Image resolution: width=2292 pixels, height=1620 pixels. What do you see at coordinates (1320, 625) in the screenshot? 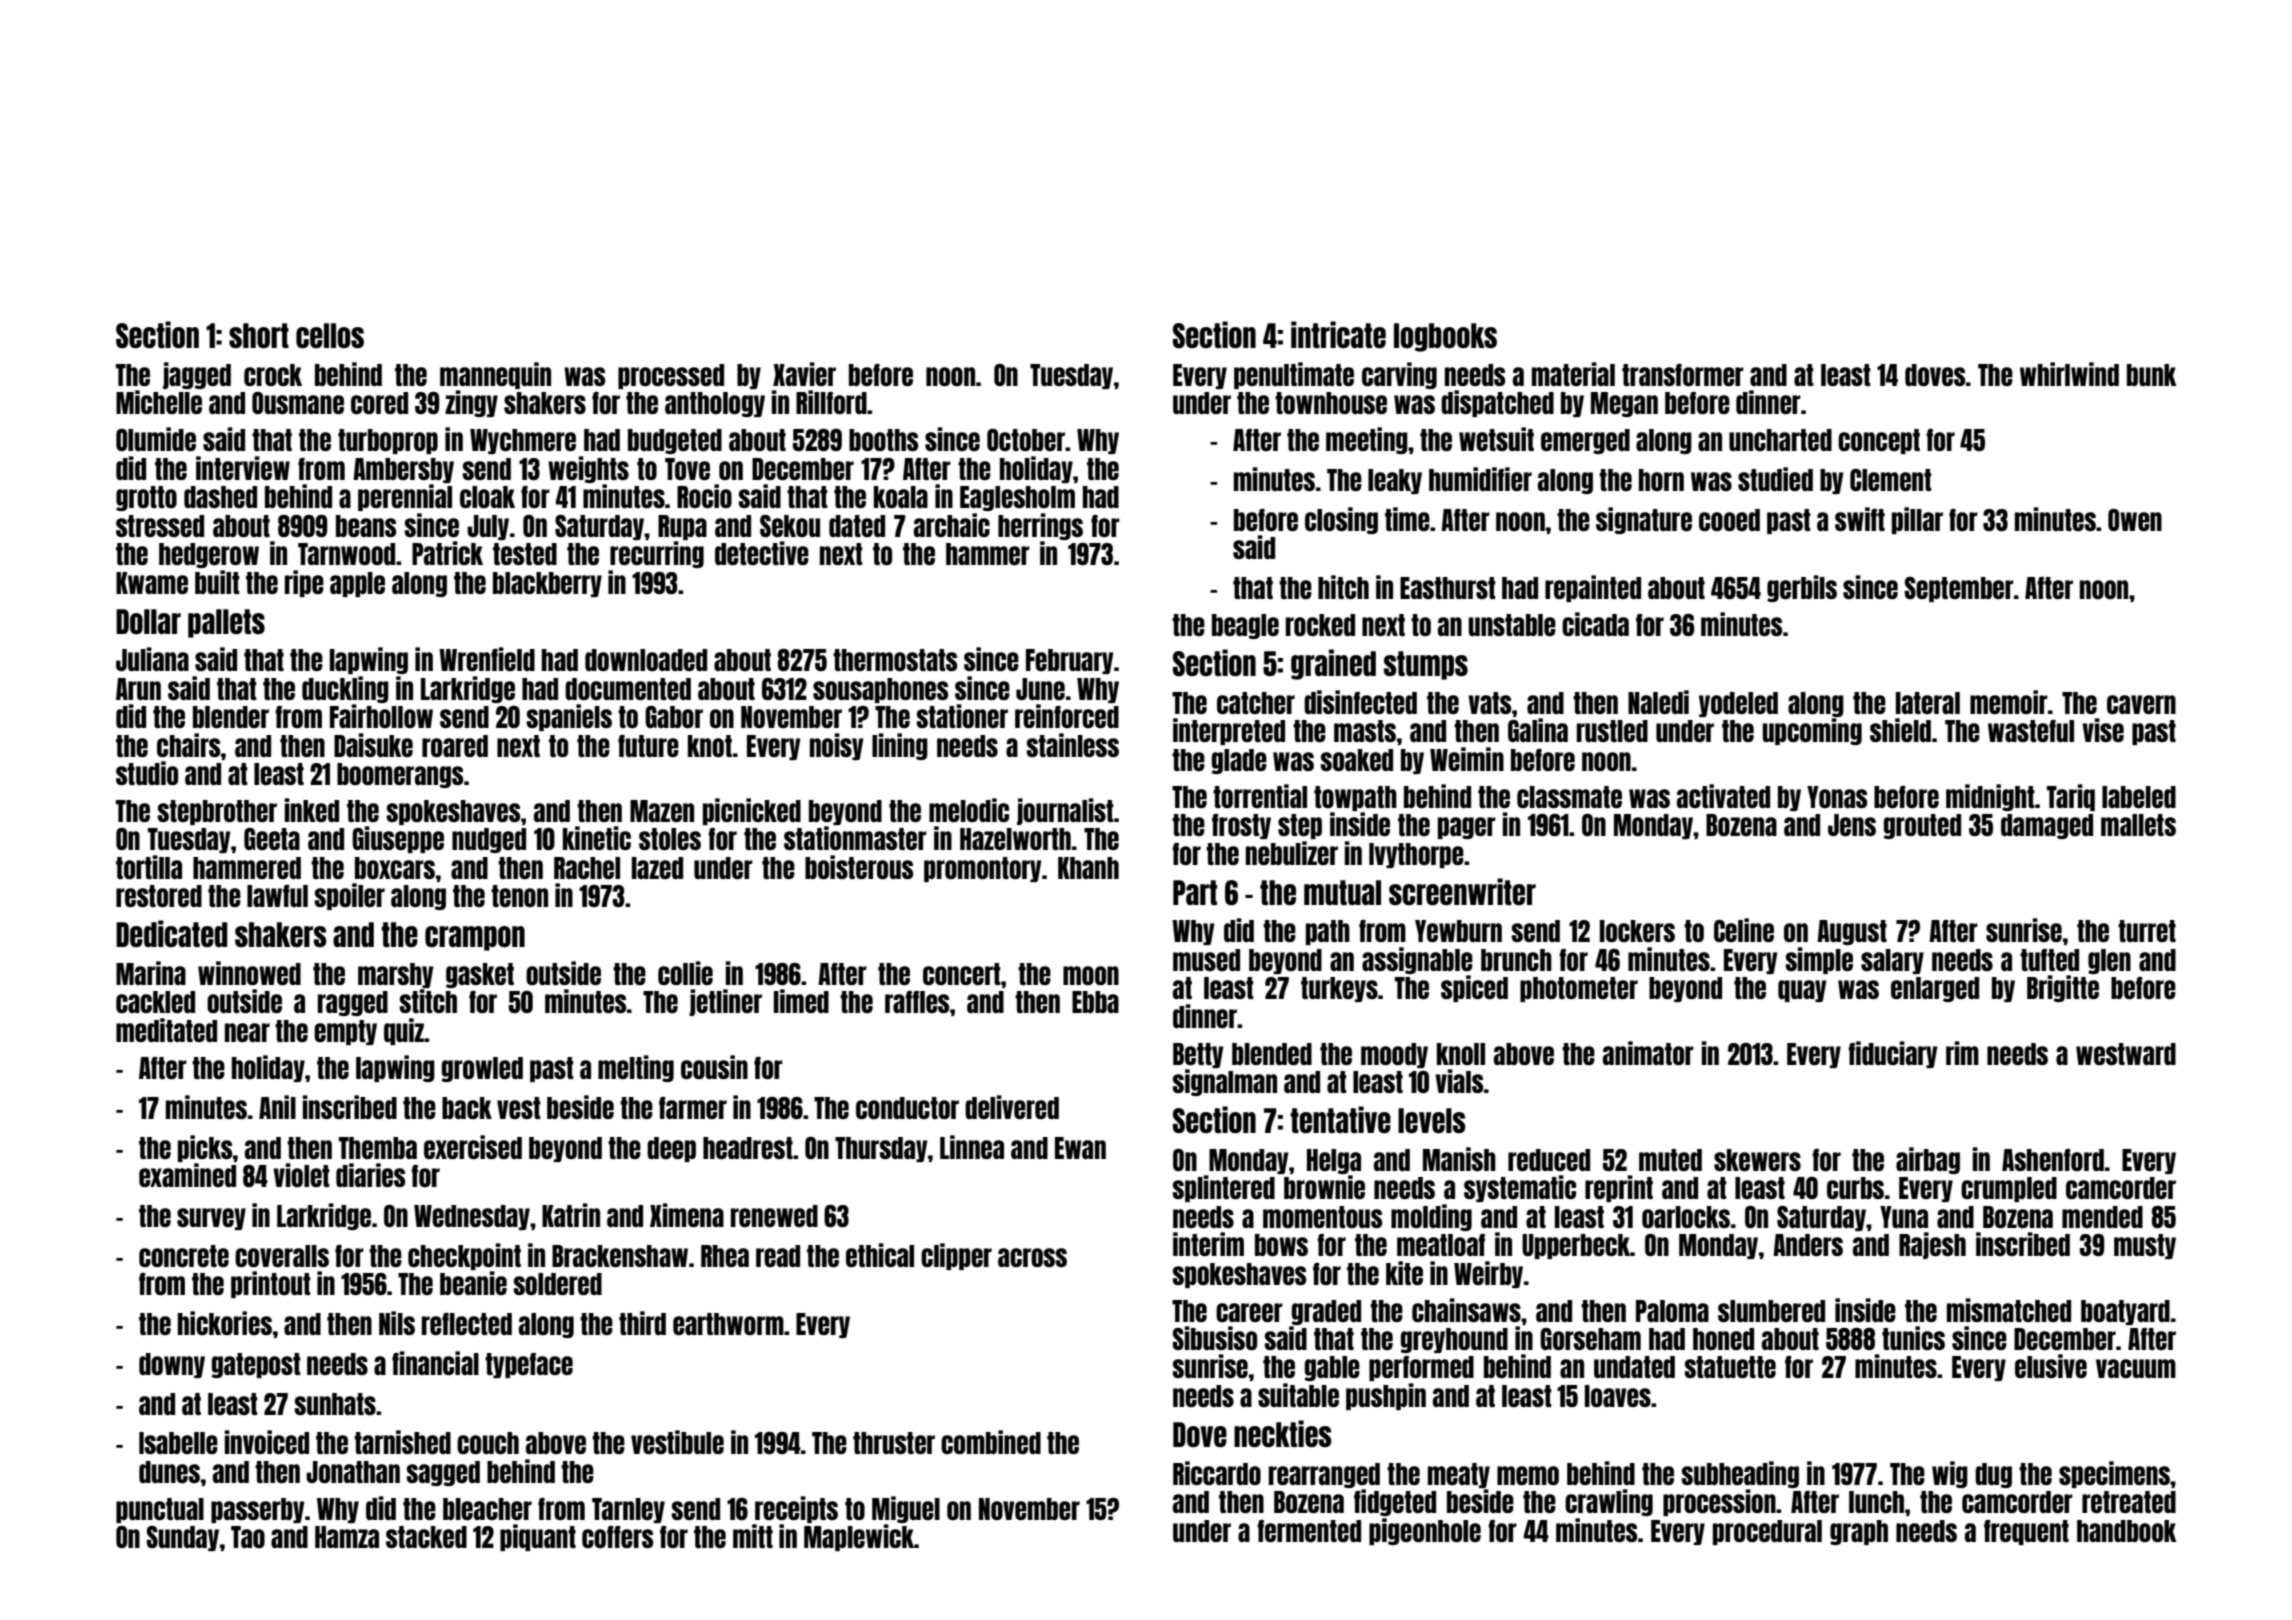
I see `rocked` at bounding box center [1320, 625].
